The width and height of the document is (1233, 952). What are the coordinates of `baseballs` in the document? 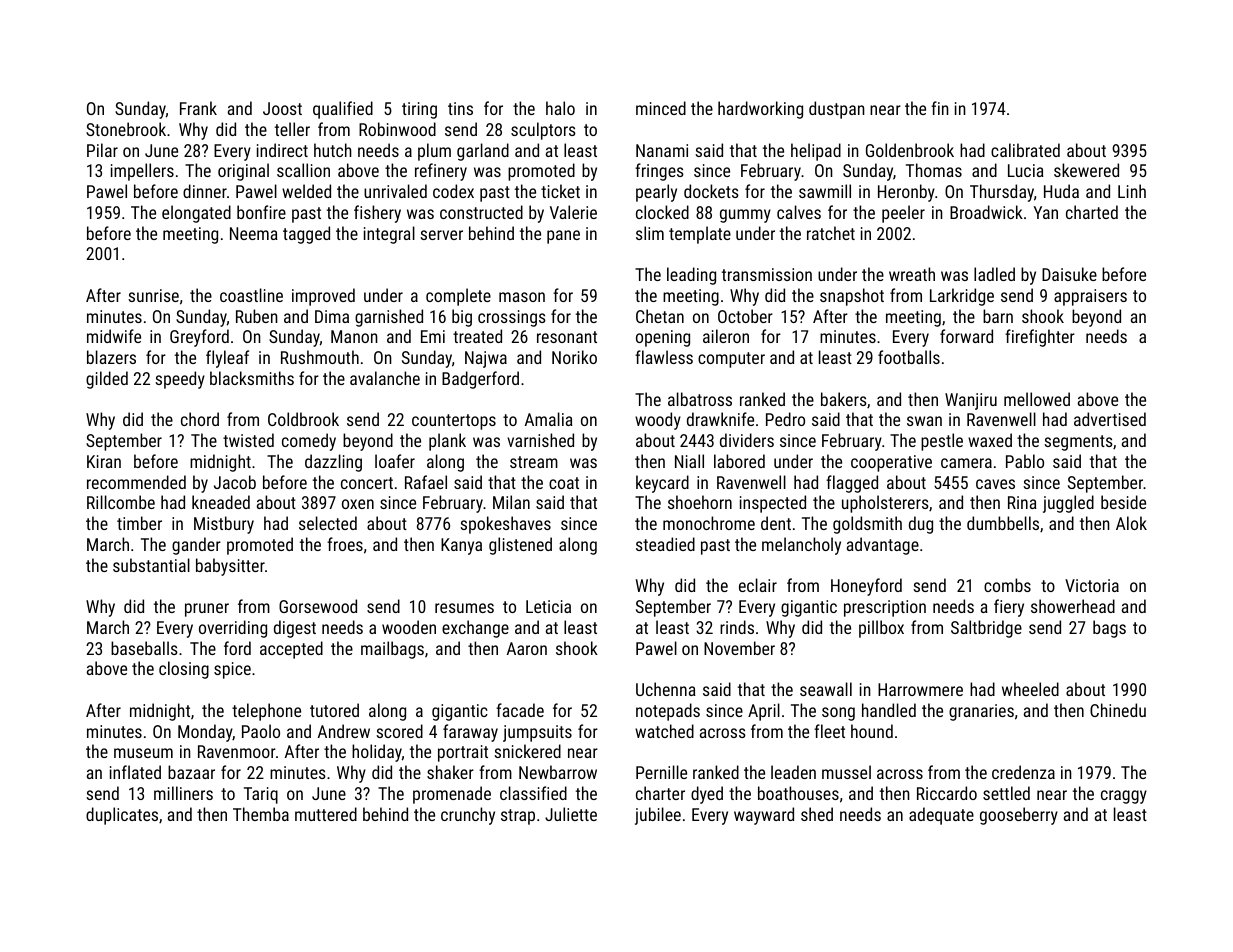 It's located at (144, 648).
